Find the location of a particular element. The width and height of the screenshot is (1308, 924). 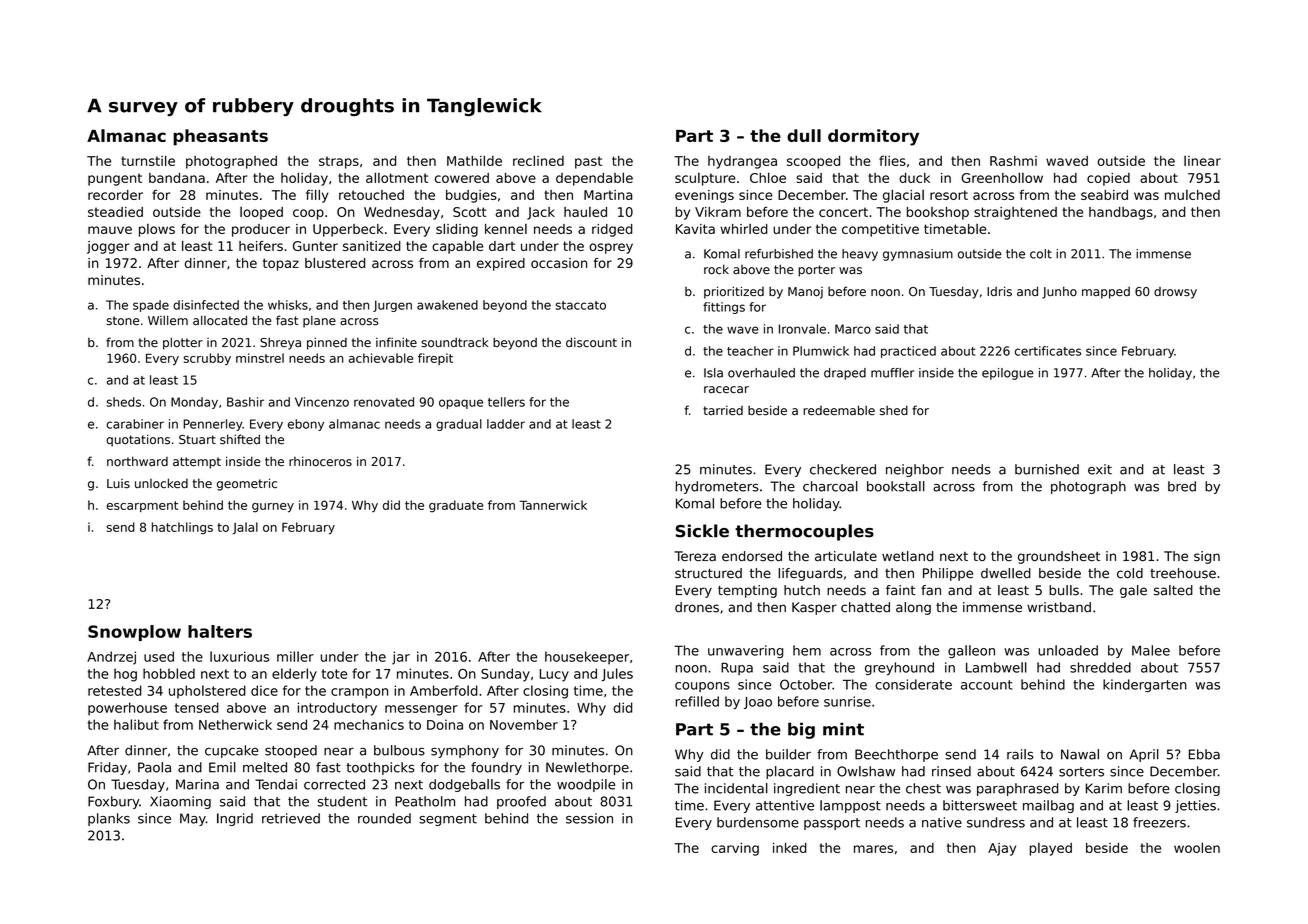

hog is located at coordinates (125, 675).
